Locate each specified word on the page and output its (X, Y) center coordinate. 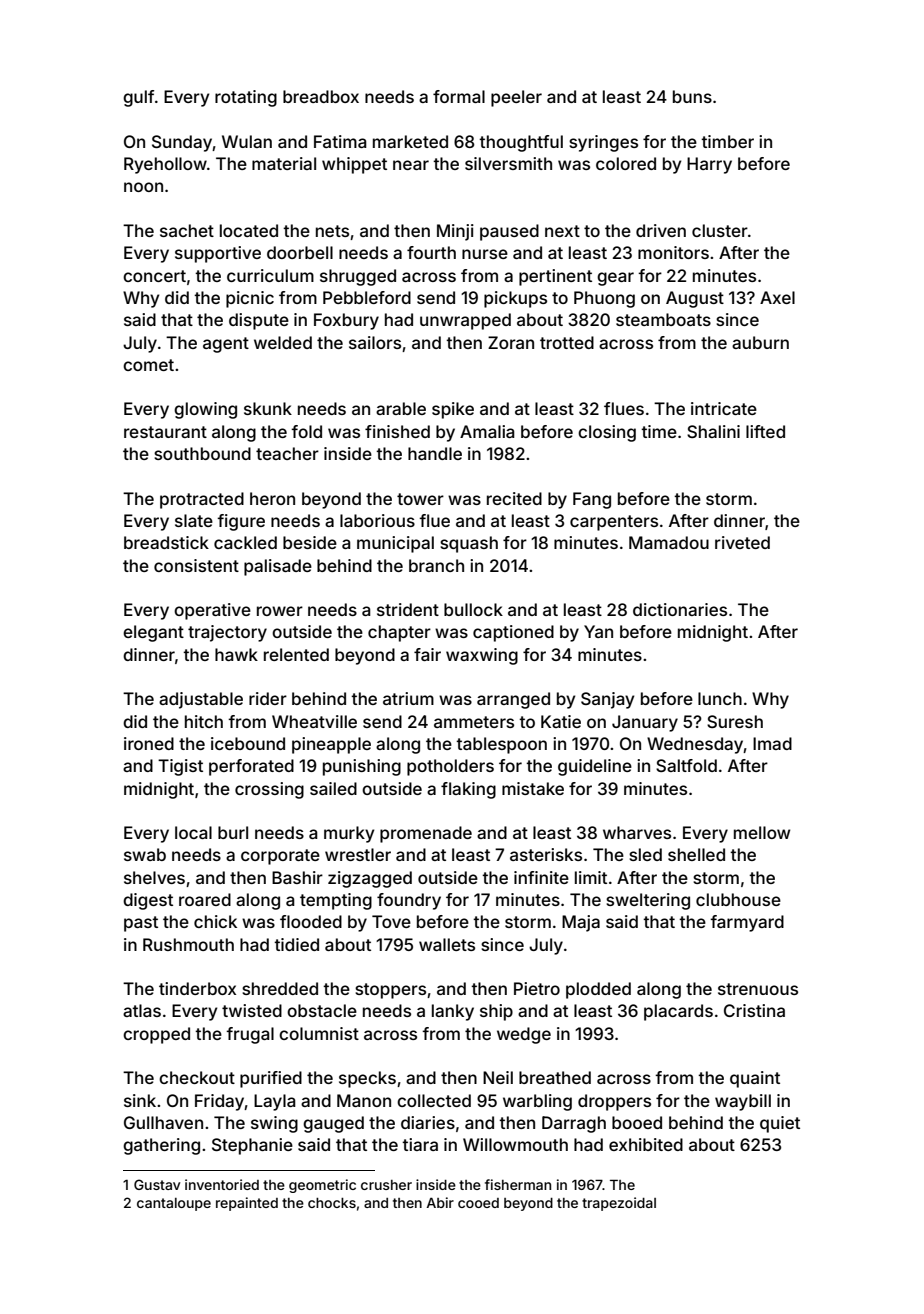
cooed (478, 1203)
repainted (247, 1204)
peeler (516, 98)
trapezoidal (619, 1204)
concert (154, 276)
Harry (709, 165)
